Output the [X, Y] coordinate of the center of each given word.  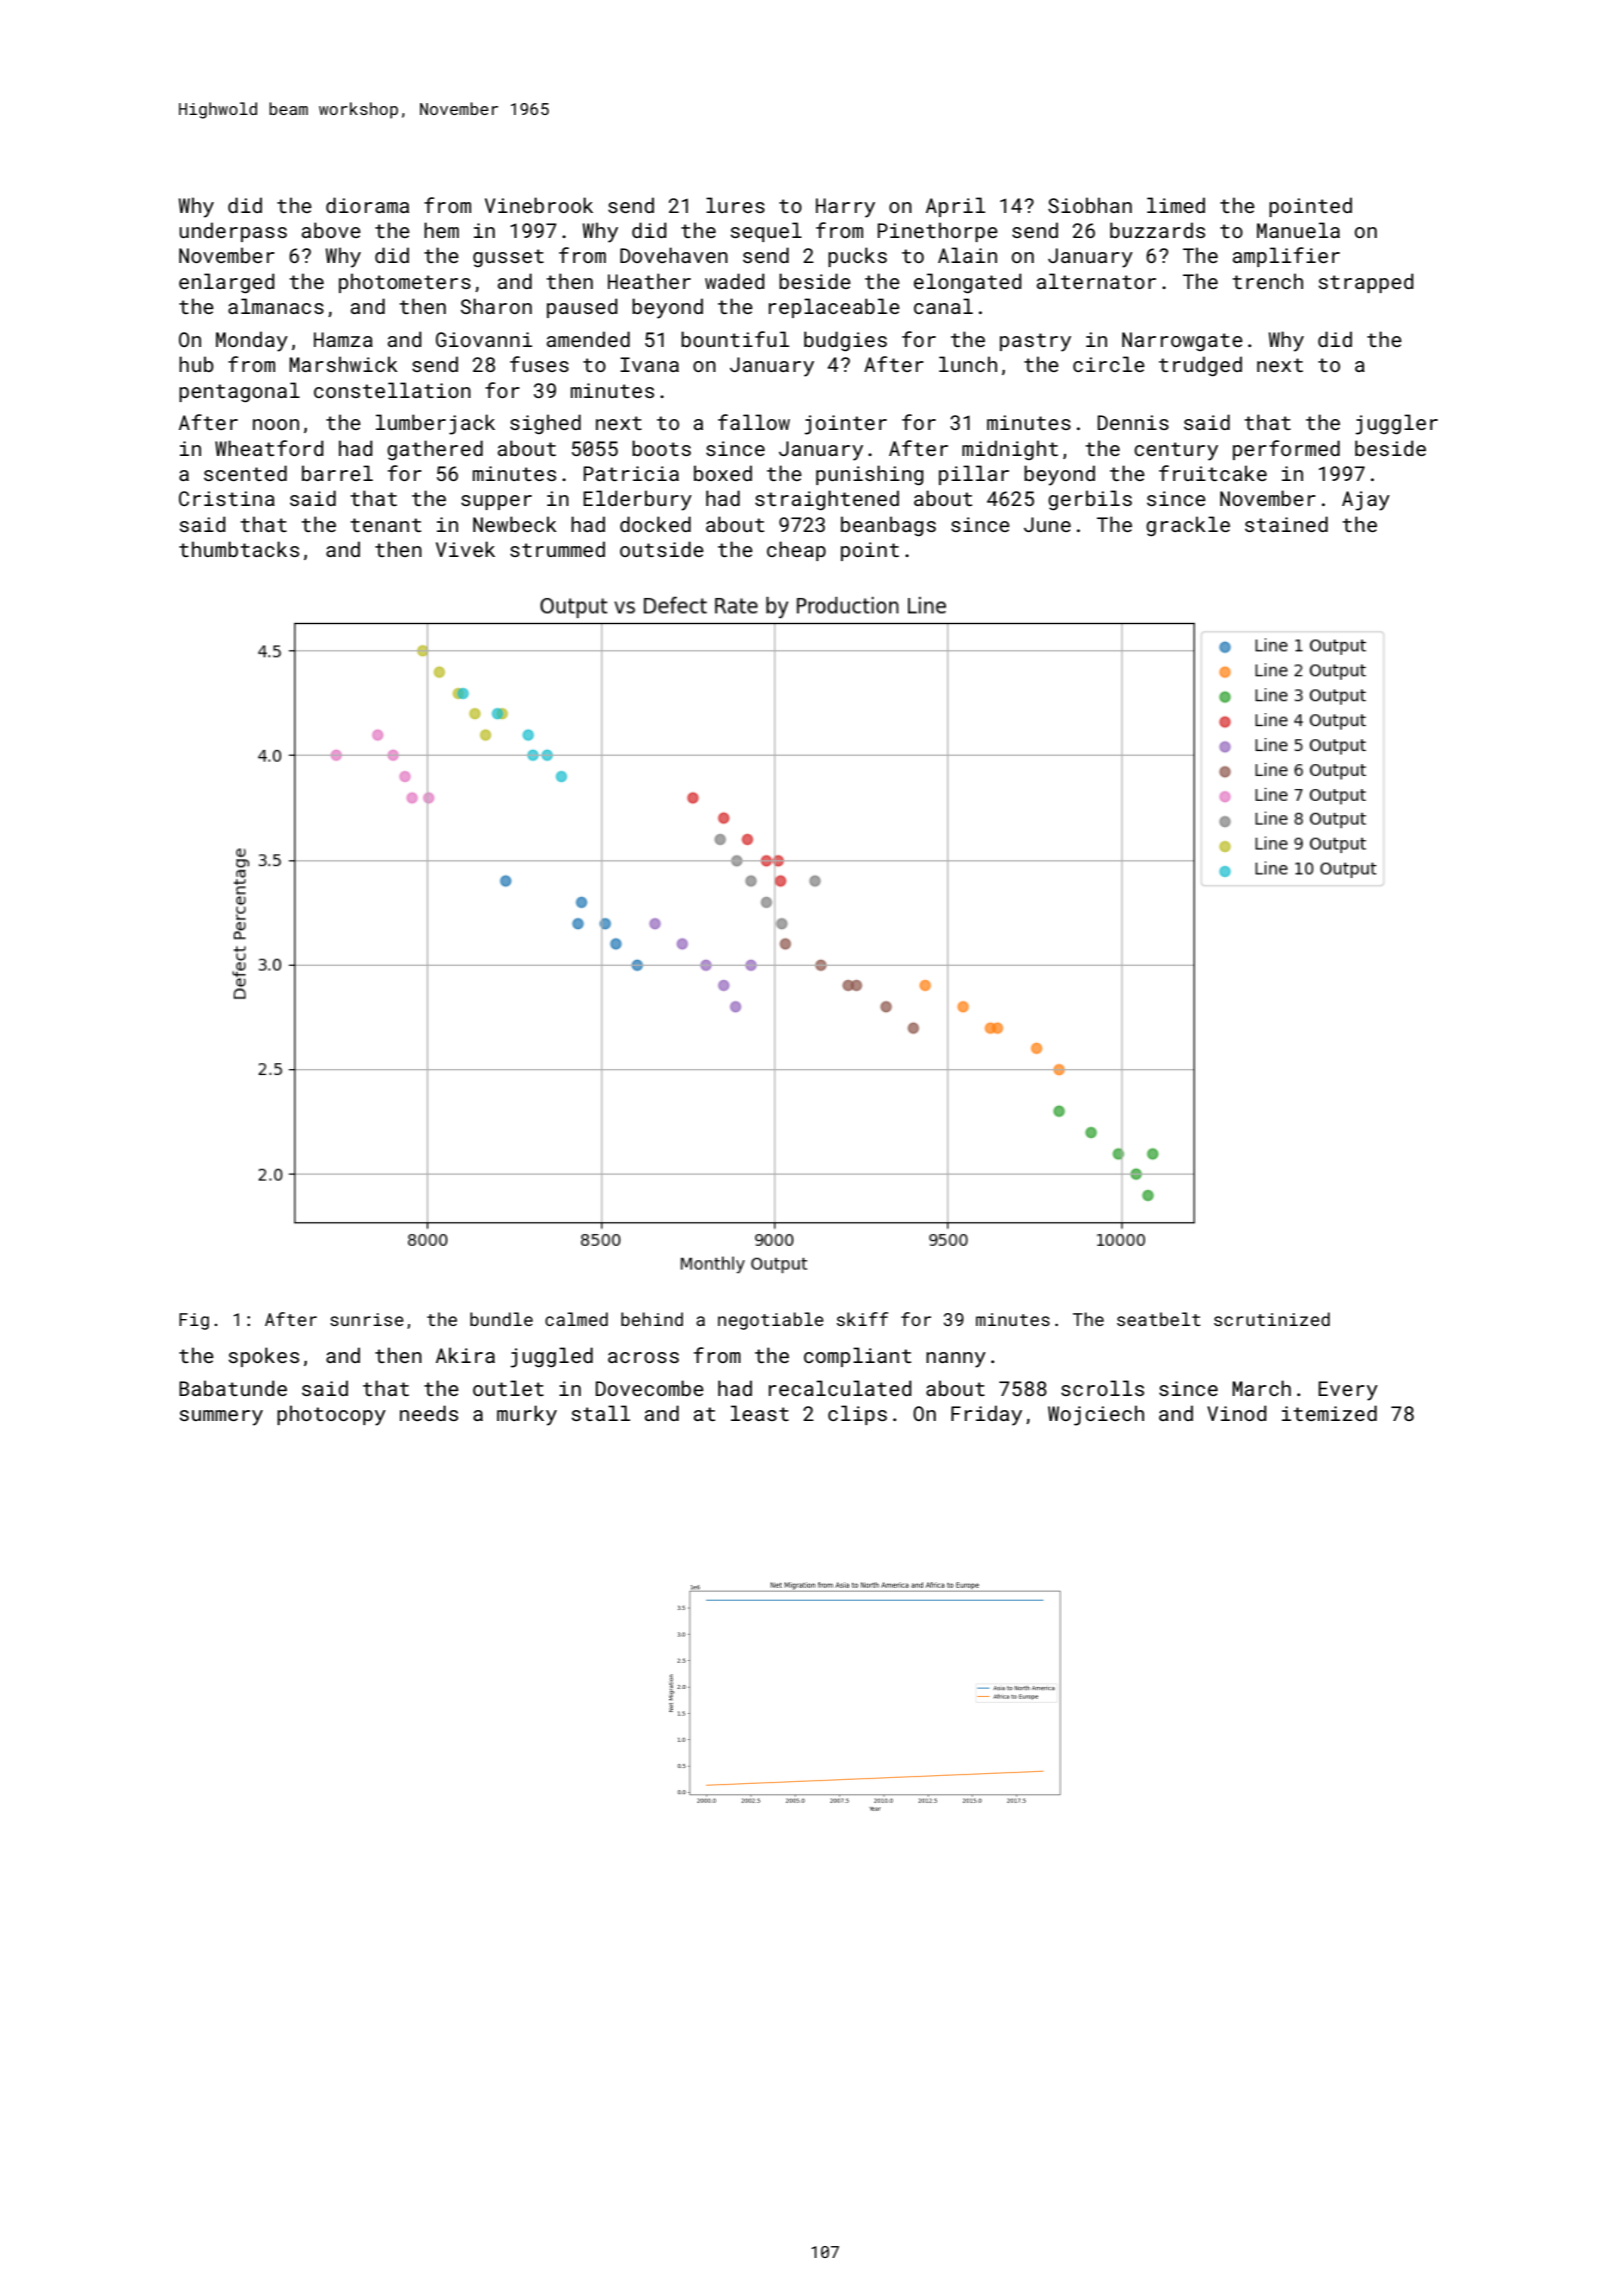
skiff [862, 1319]
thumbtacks [239, 549]
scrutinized [1272, 1319]
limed [1176, 205]
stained [1286, 524]
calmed [576, 1319]
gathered [435, 450]
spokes [264, 1357]
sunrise [367, 1319]
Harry [845, 208]
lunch [968, 364]
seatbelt [1159, 1319]
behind [652, 1319]
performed [1286, 450]
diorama [367, 205]
